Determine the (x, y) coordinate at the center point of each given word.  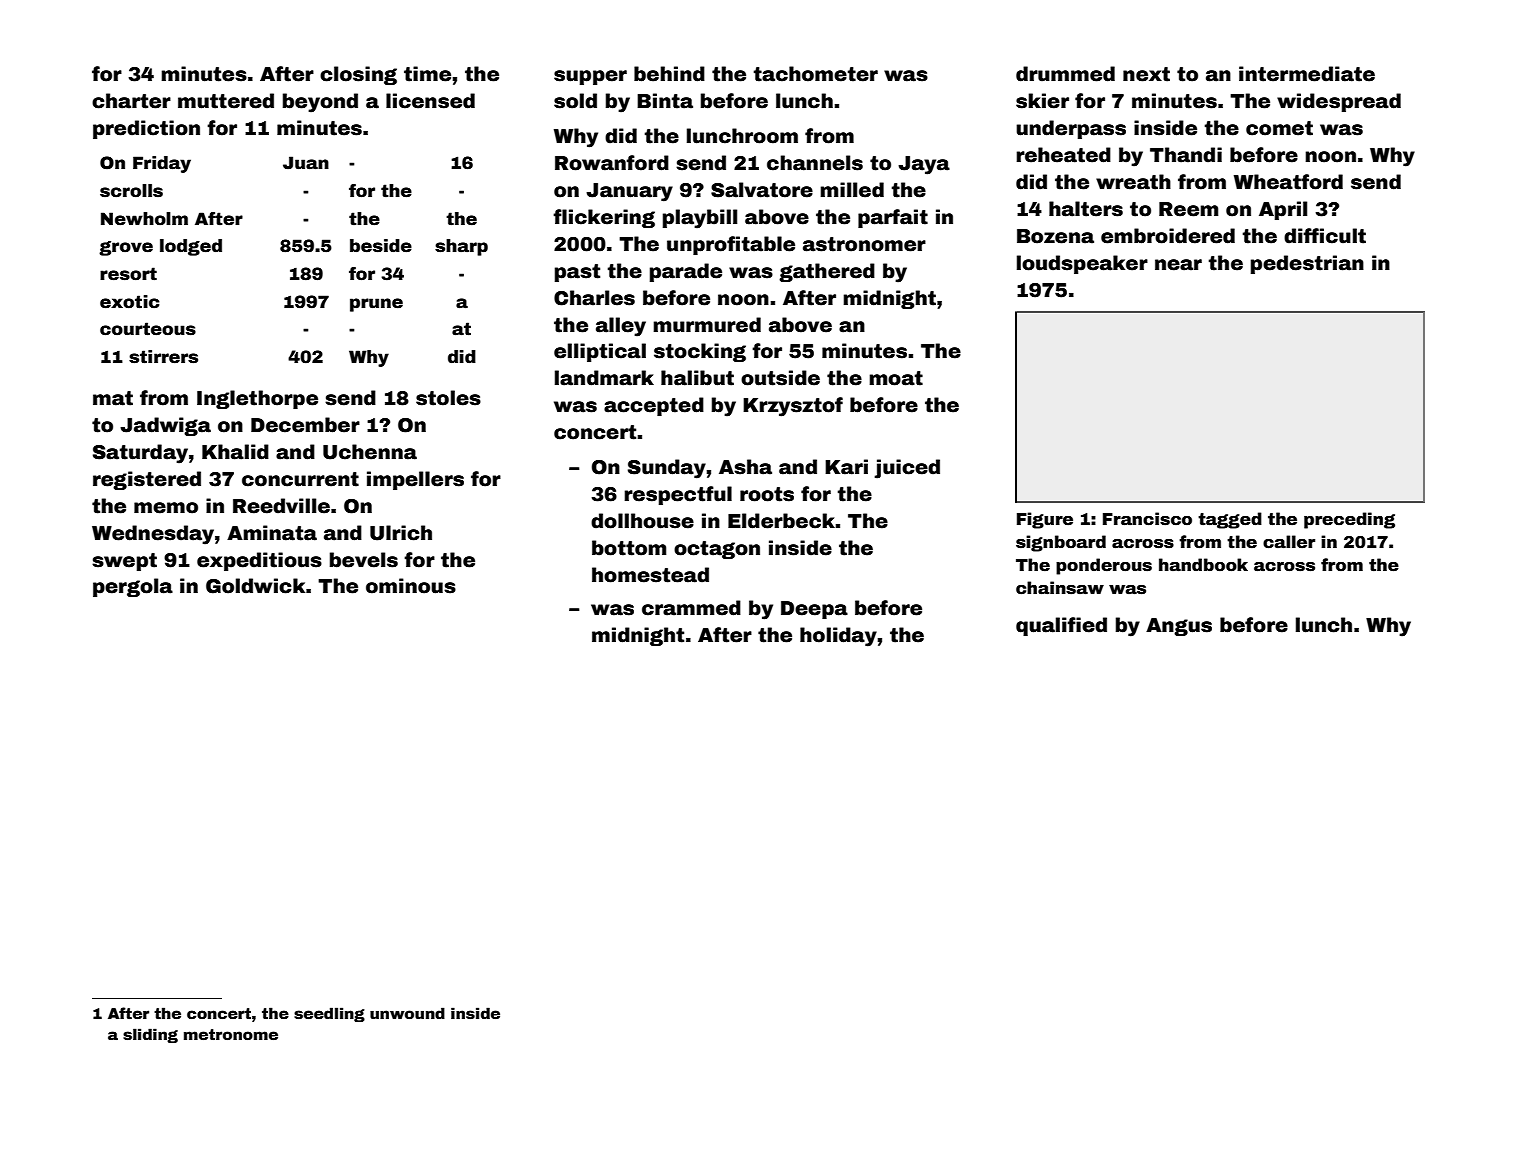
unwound (407, 1013)
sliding (150, 1035)
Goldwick (255, 586)
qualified (1061, 626)
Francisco (1147, 519)
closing (358, 75)
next (1146, 74)
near (1178, 265)
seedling (329, 1014)
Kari (846, 467)
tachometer (816, 74)
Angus (1179, 627)
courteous (148, 329)
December (305, 425)
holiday (838, 637)
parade (686, 272)
